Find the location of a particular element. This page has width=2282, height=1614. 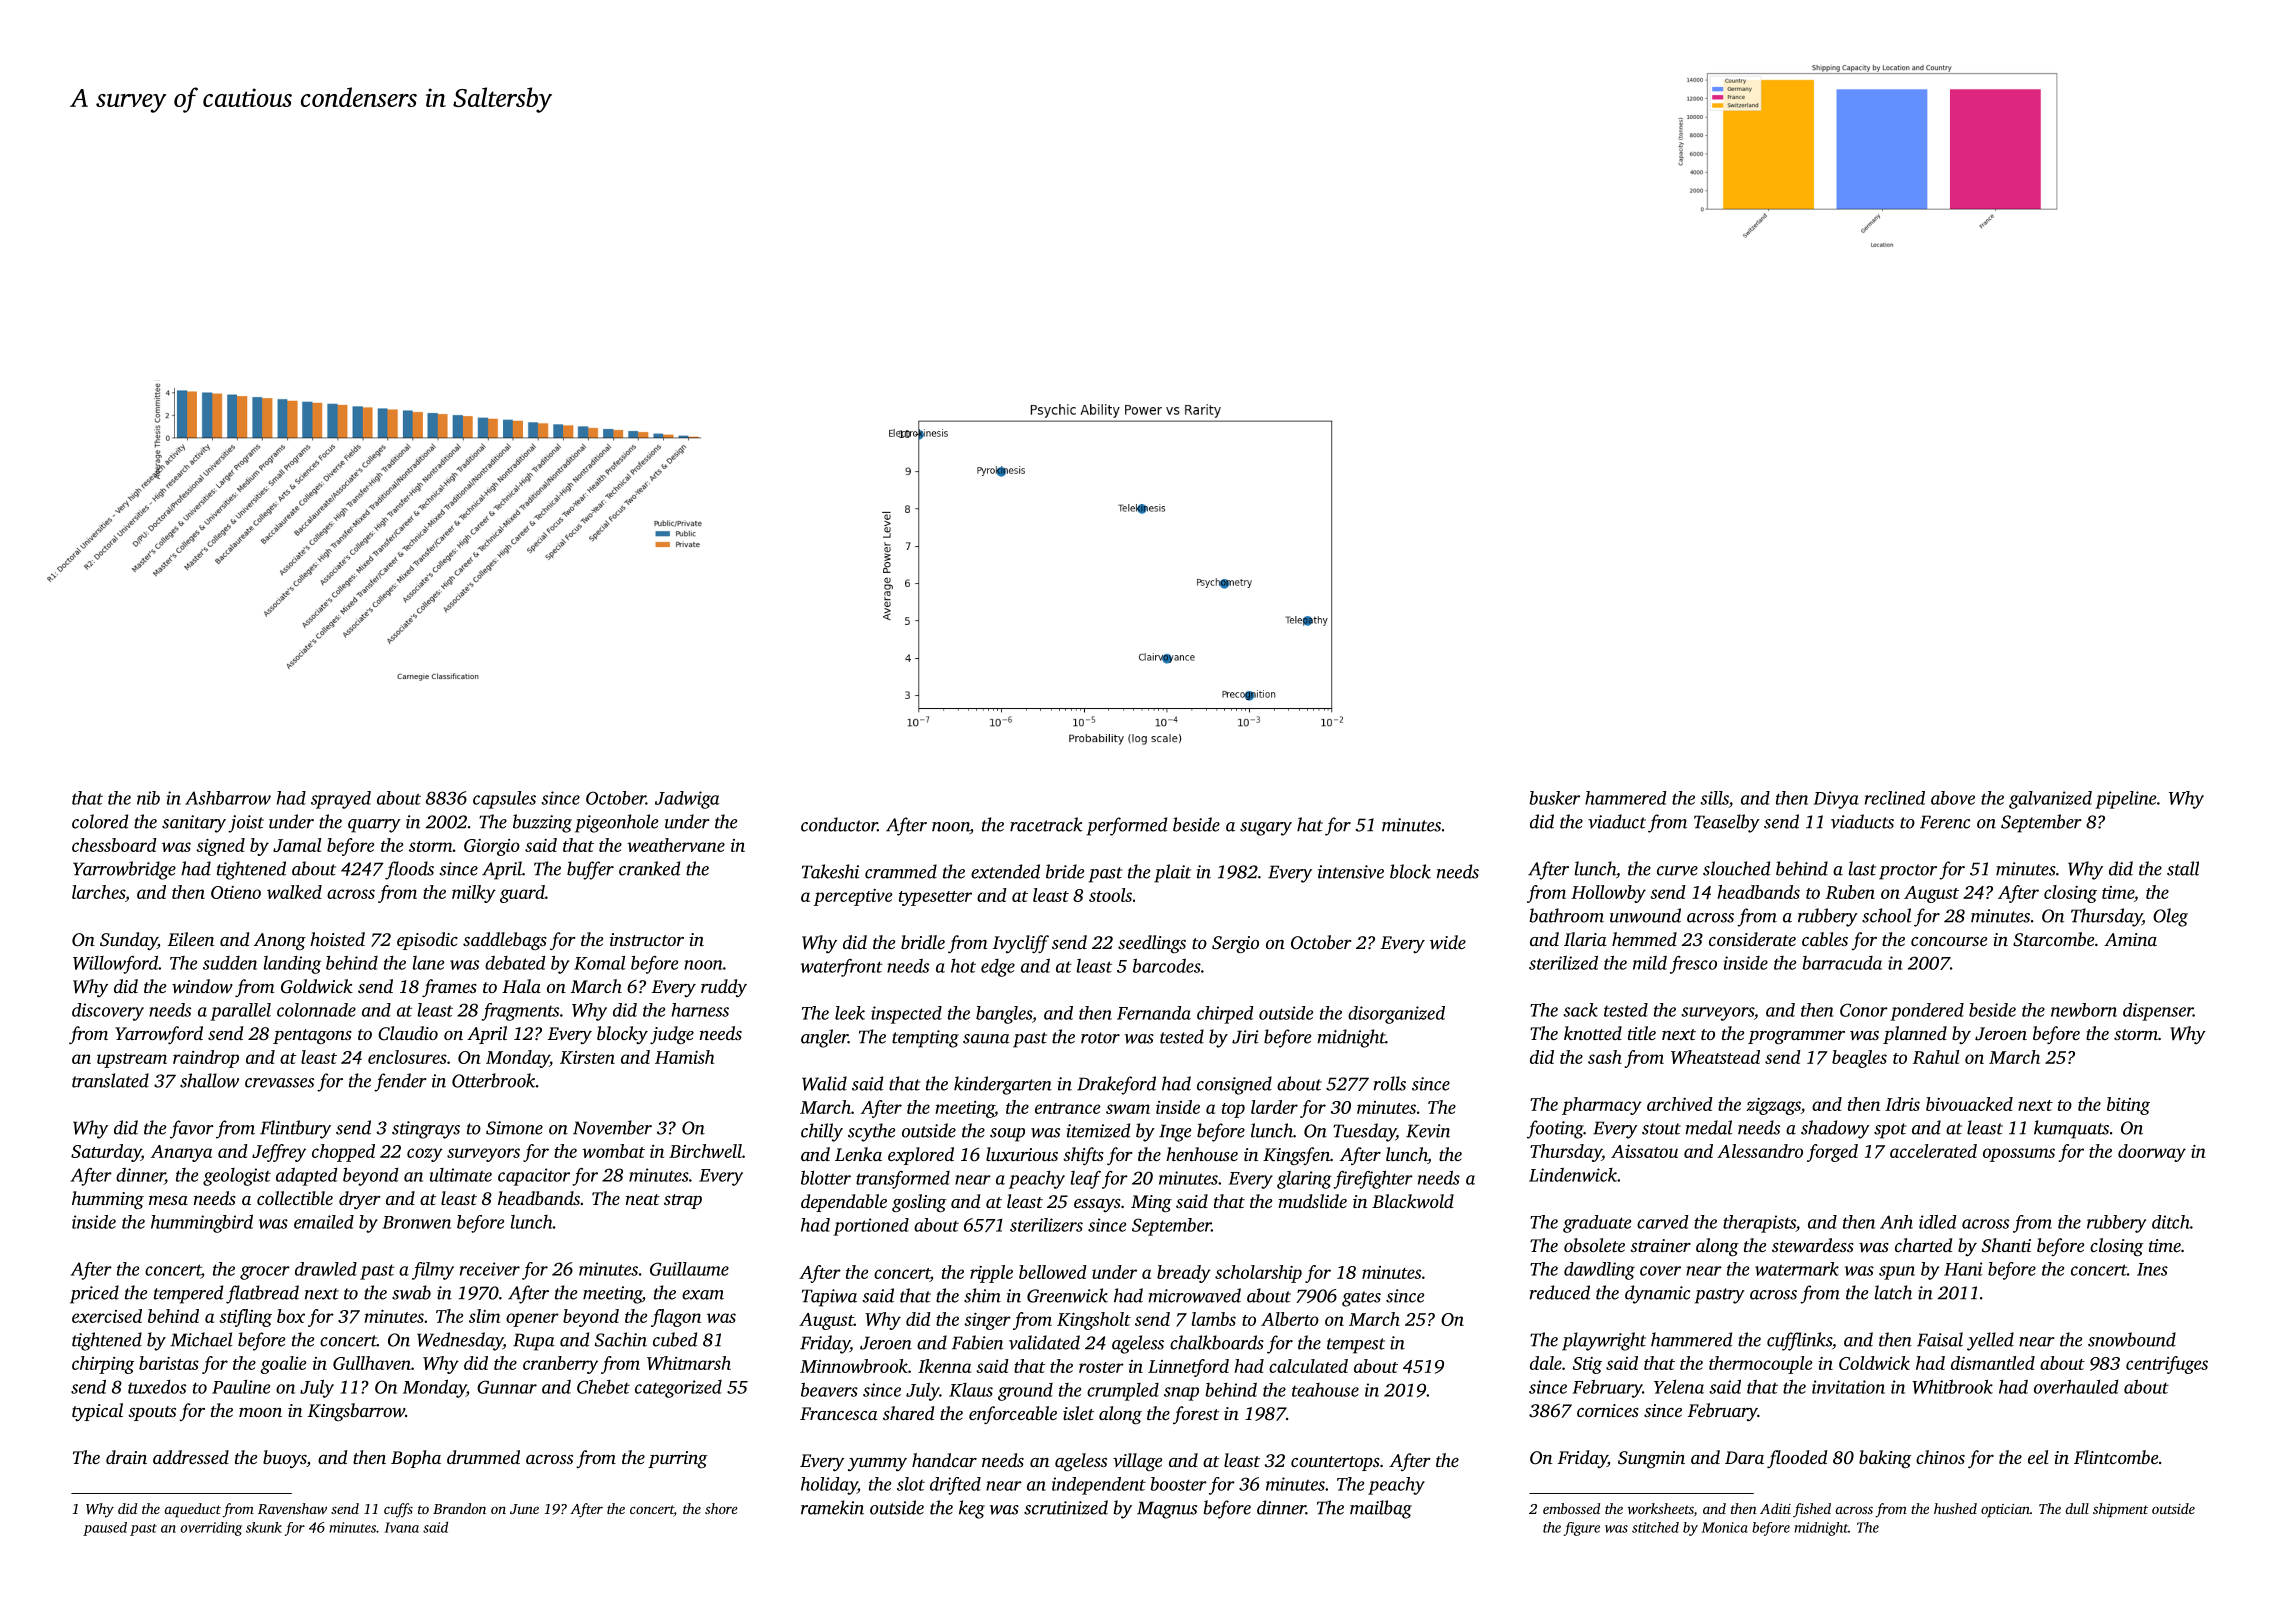

bridle is located at coordinates (923, 942).
